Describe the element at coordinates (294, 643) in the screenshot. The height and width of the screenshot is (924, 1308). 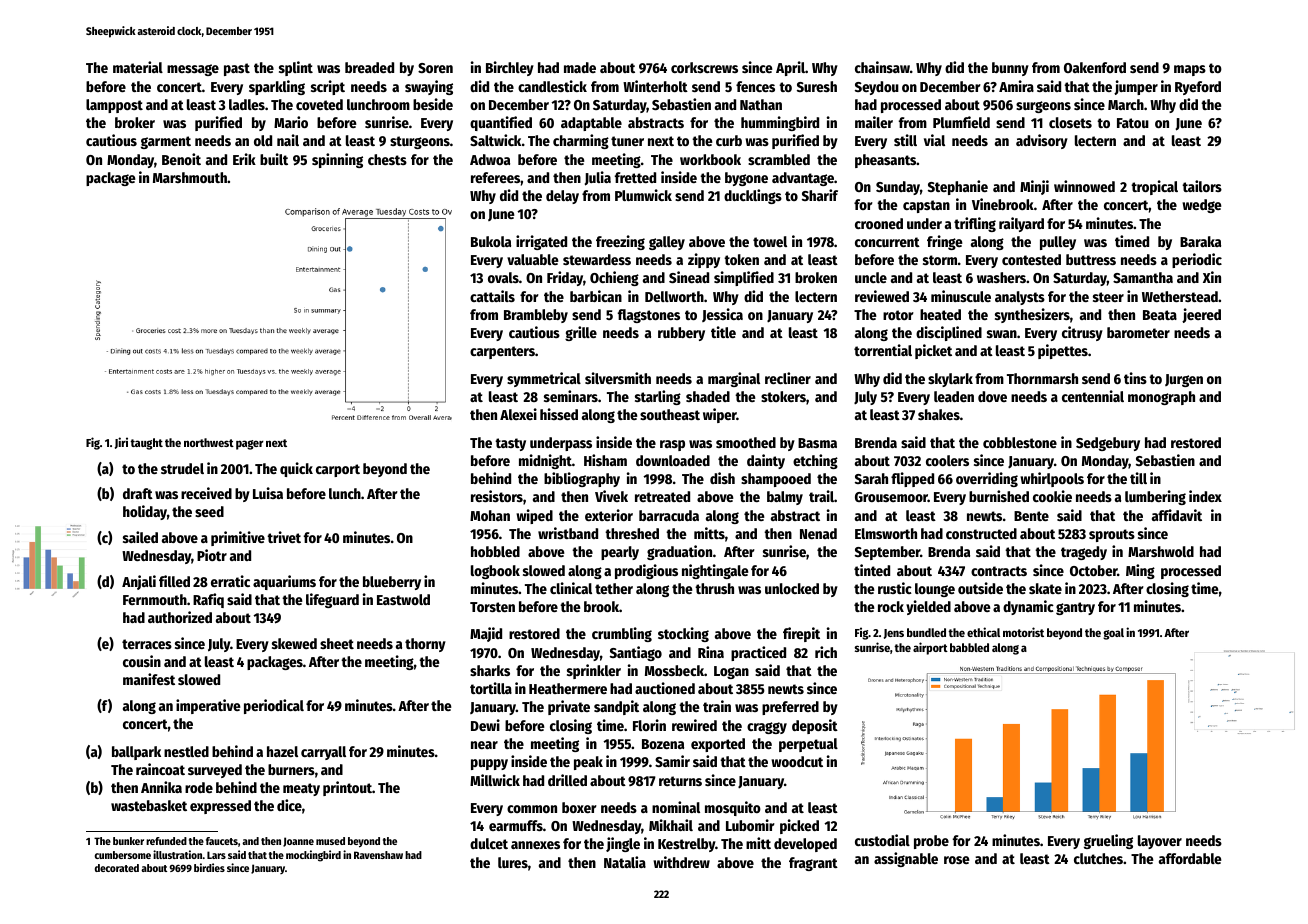
I see `skewed` at that location.
